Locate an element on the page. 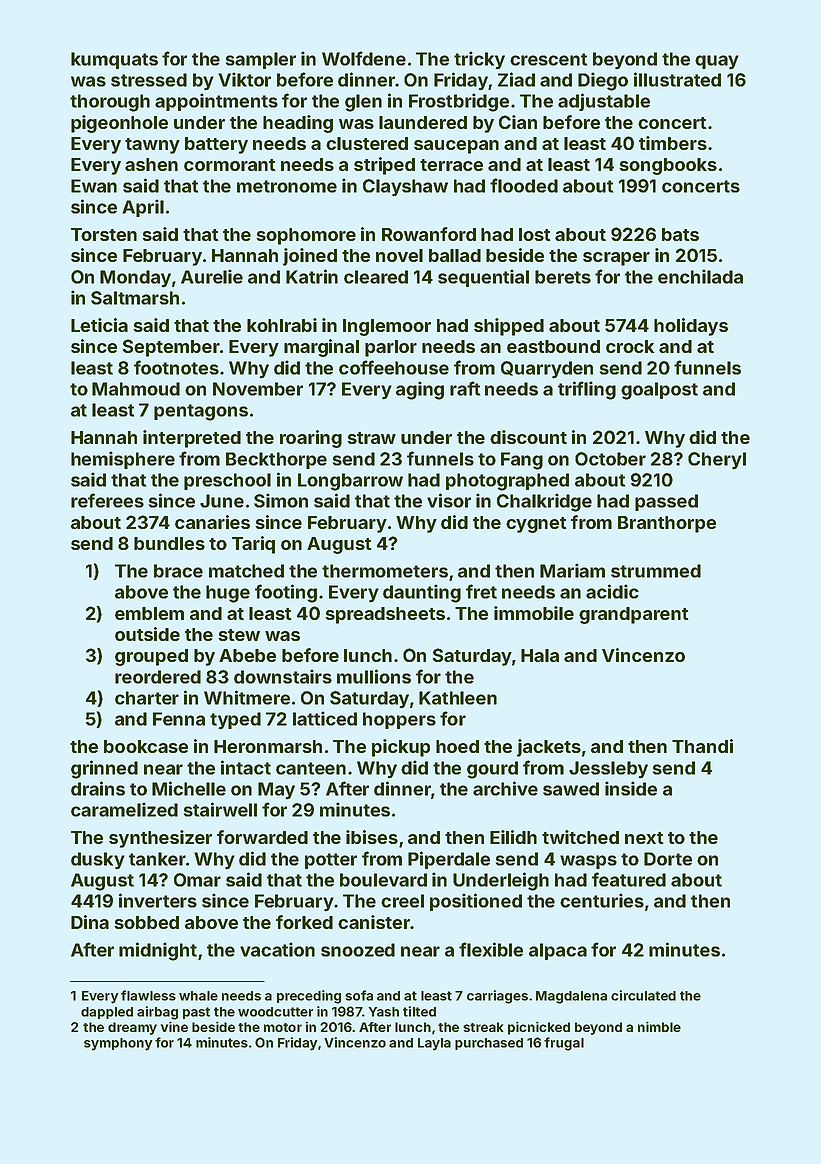 This document has width=821, height=1164. Cian is located at coordinates (518, 122).
